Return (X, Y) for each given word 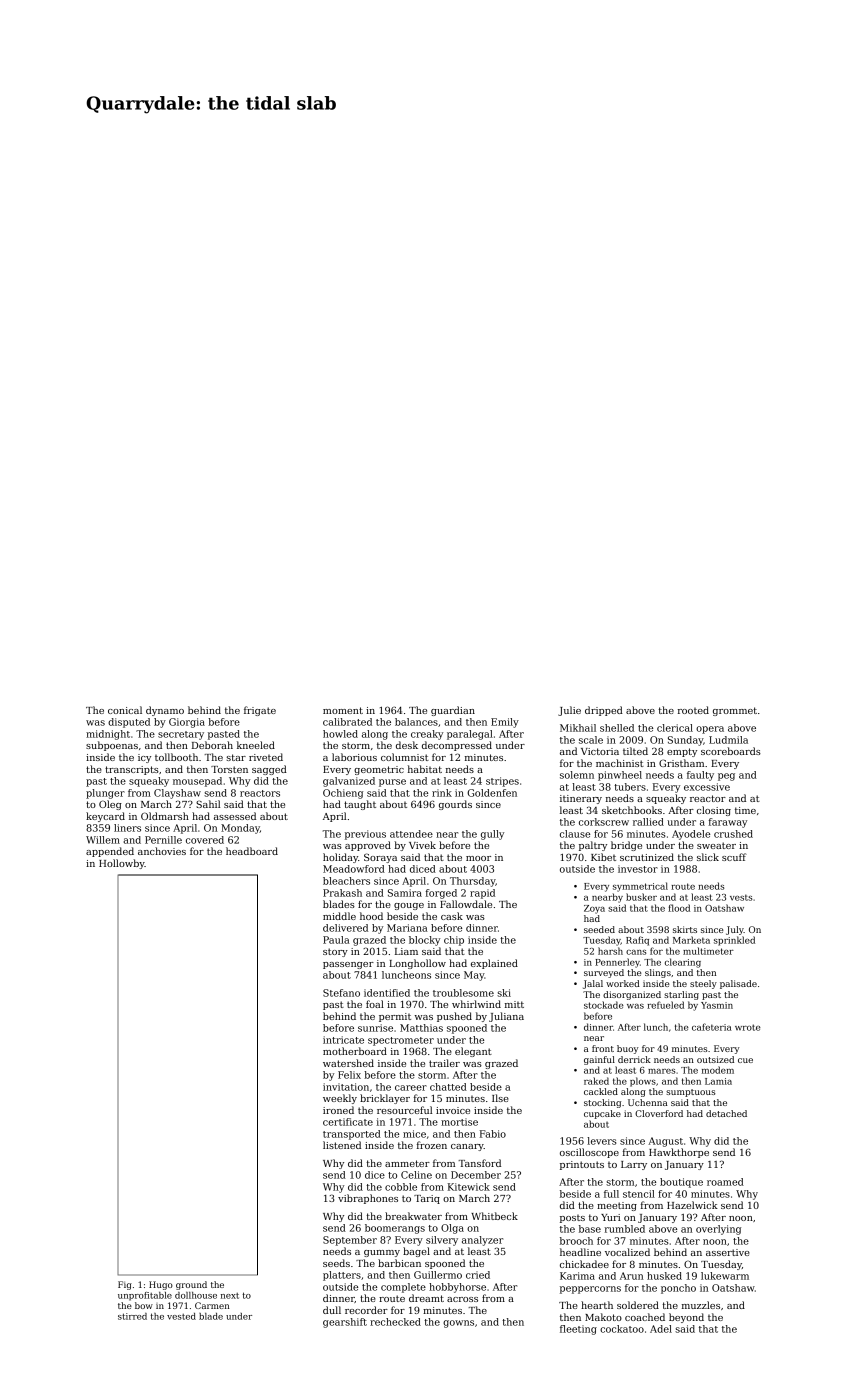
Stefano (341, 993)
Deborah (212, 745)
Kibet (603, 857)
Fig (125, 1285)
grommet (735, 711)
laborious (354, 757)
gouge (409, 906)
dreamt (426, 1298)
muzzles (701, 1305)
